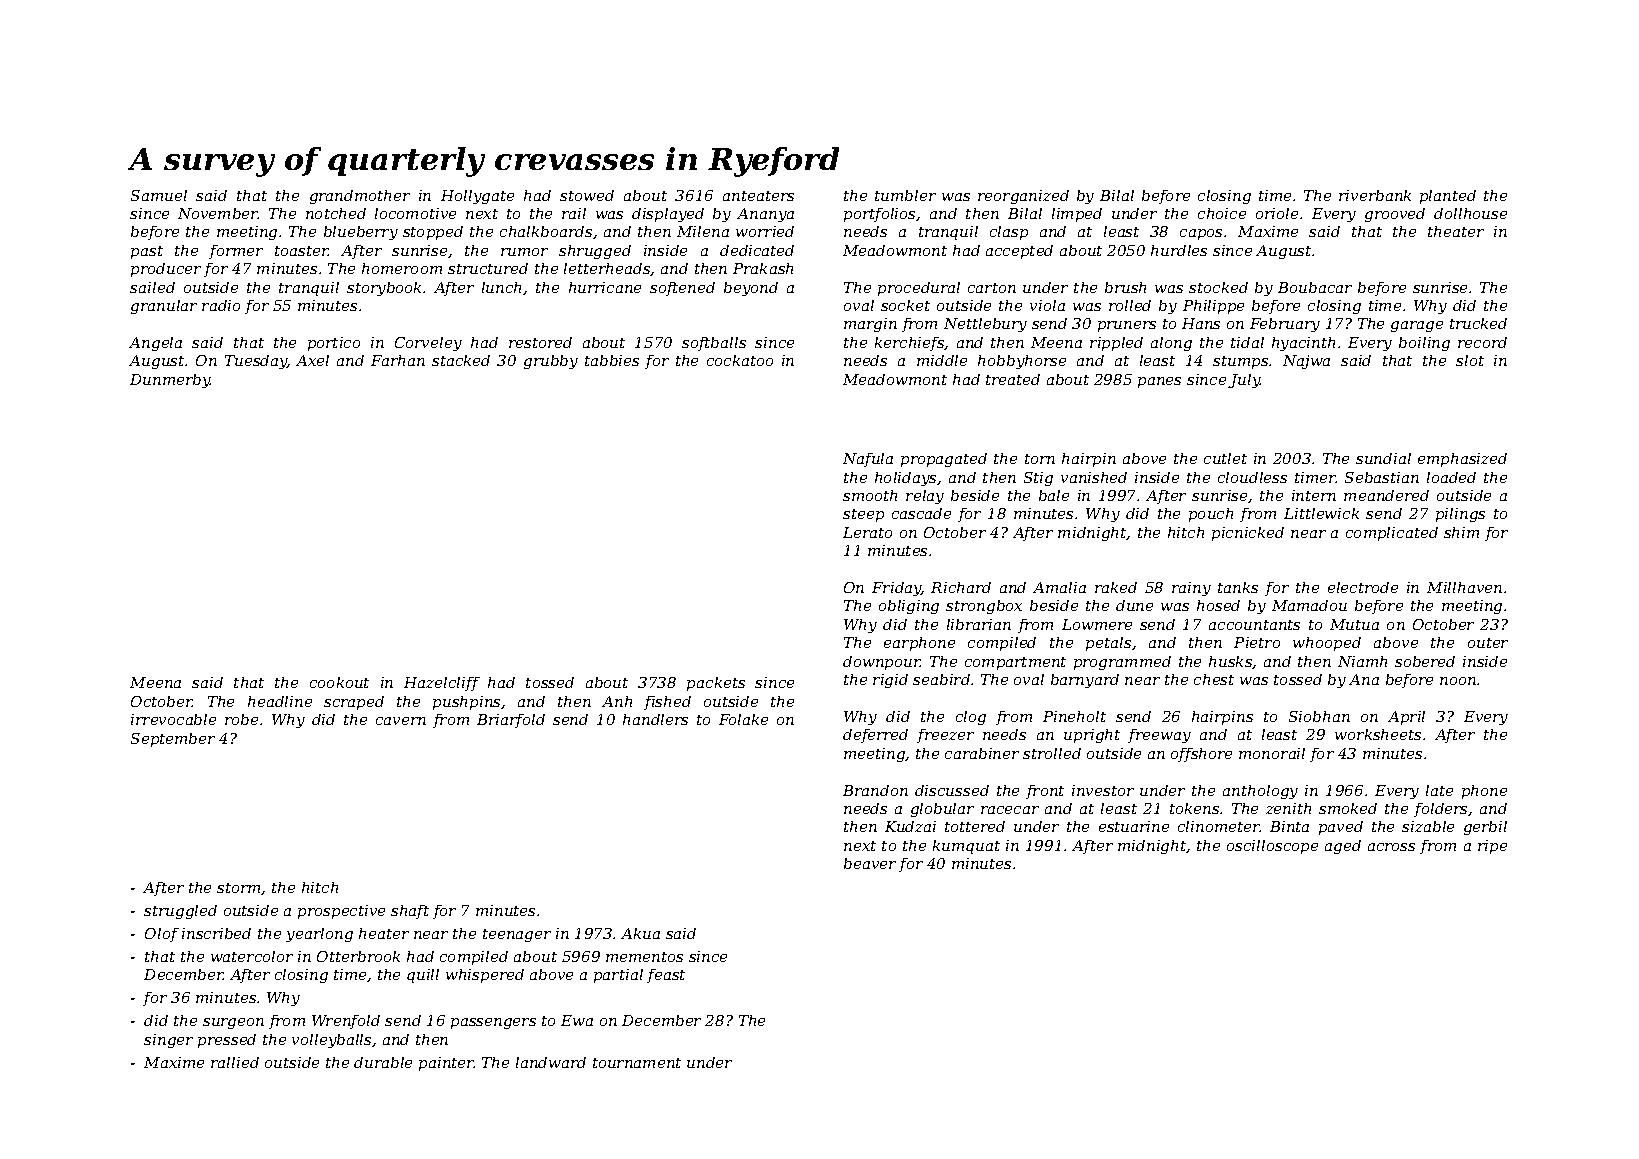 Image resolution: width=1639 pixels, height=1159 pixels. What do you see at coordinates (410, 912) in the page?
I see `shaft` at bounding box center [410, 912].
